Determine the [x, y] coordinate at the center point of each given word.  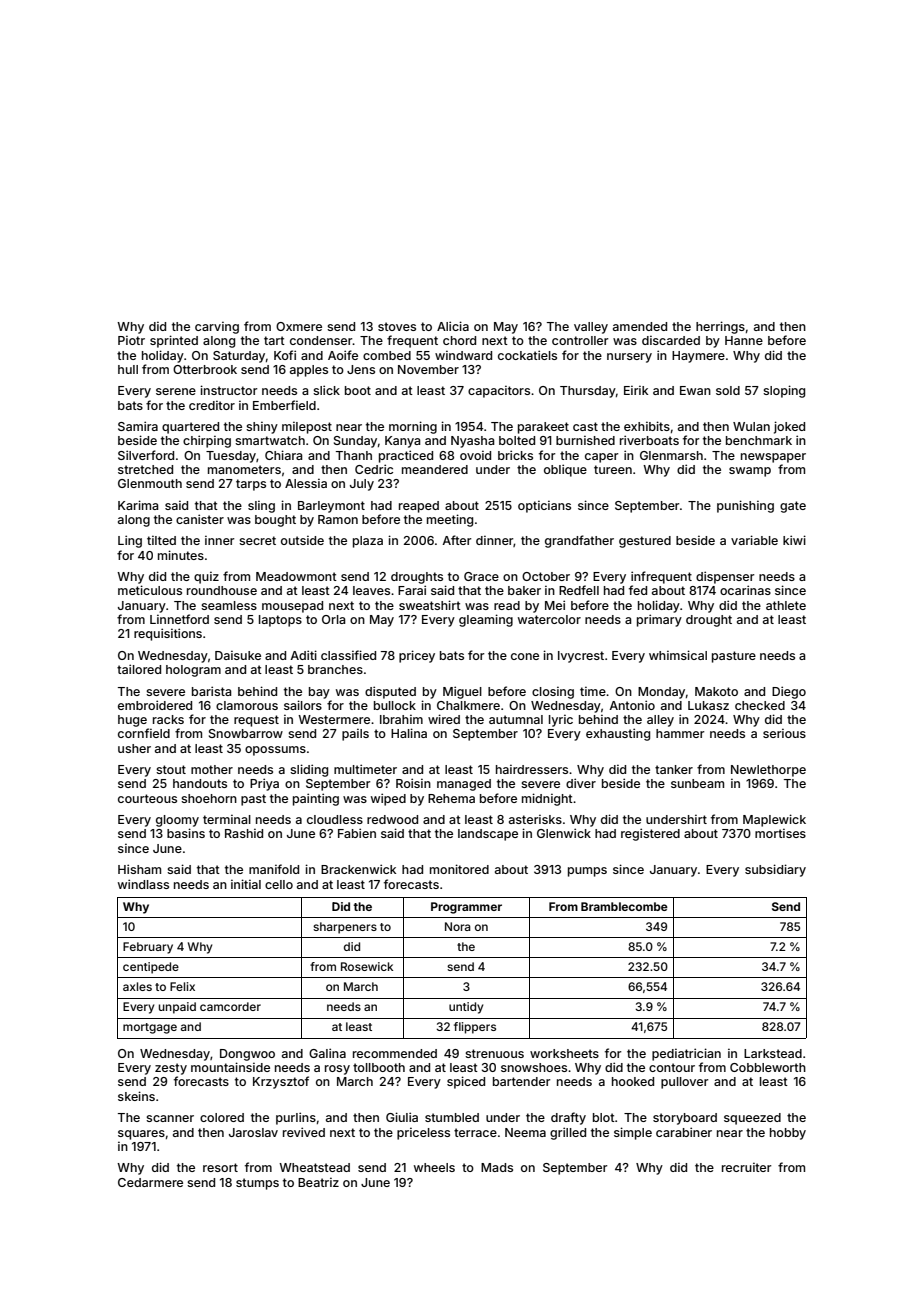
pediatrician [686, 1054]
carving [217, 327]
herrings [720, 327]
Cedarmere [150, 1182]
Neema [525, 1132]
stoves [397, 326]
